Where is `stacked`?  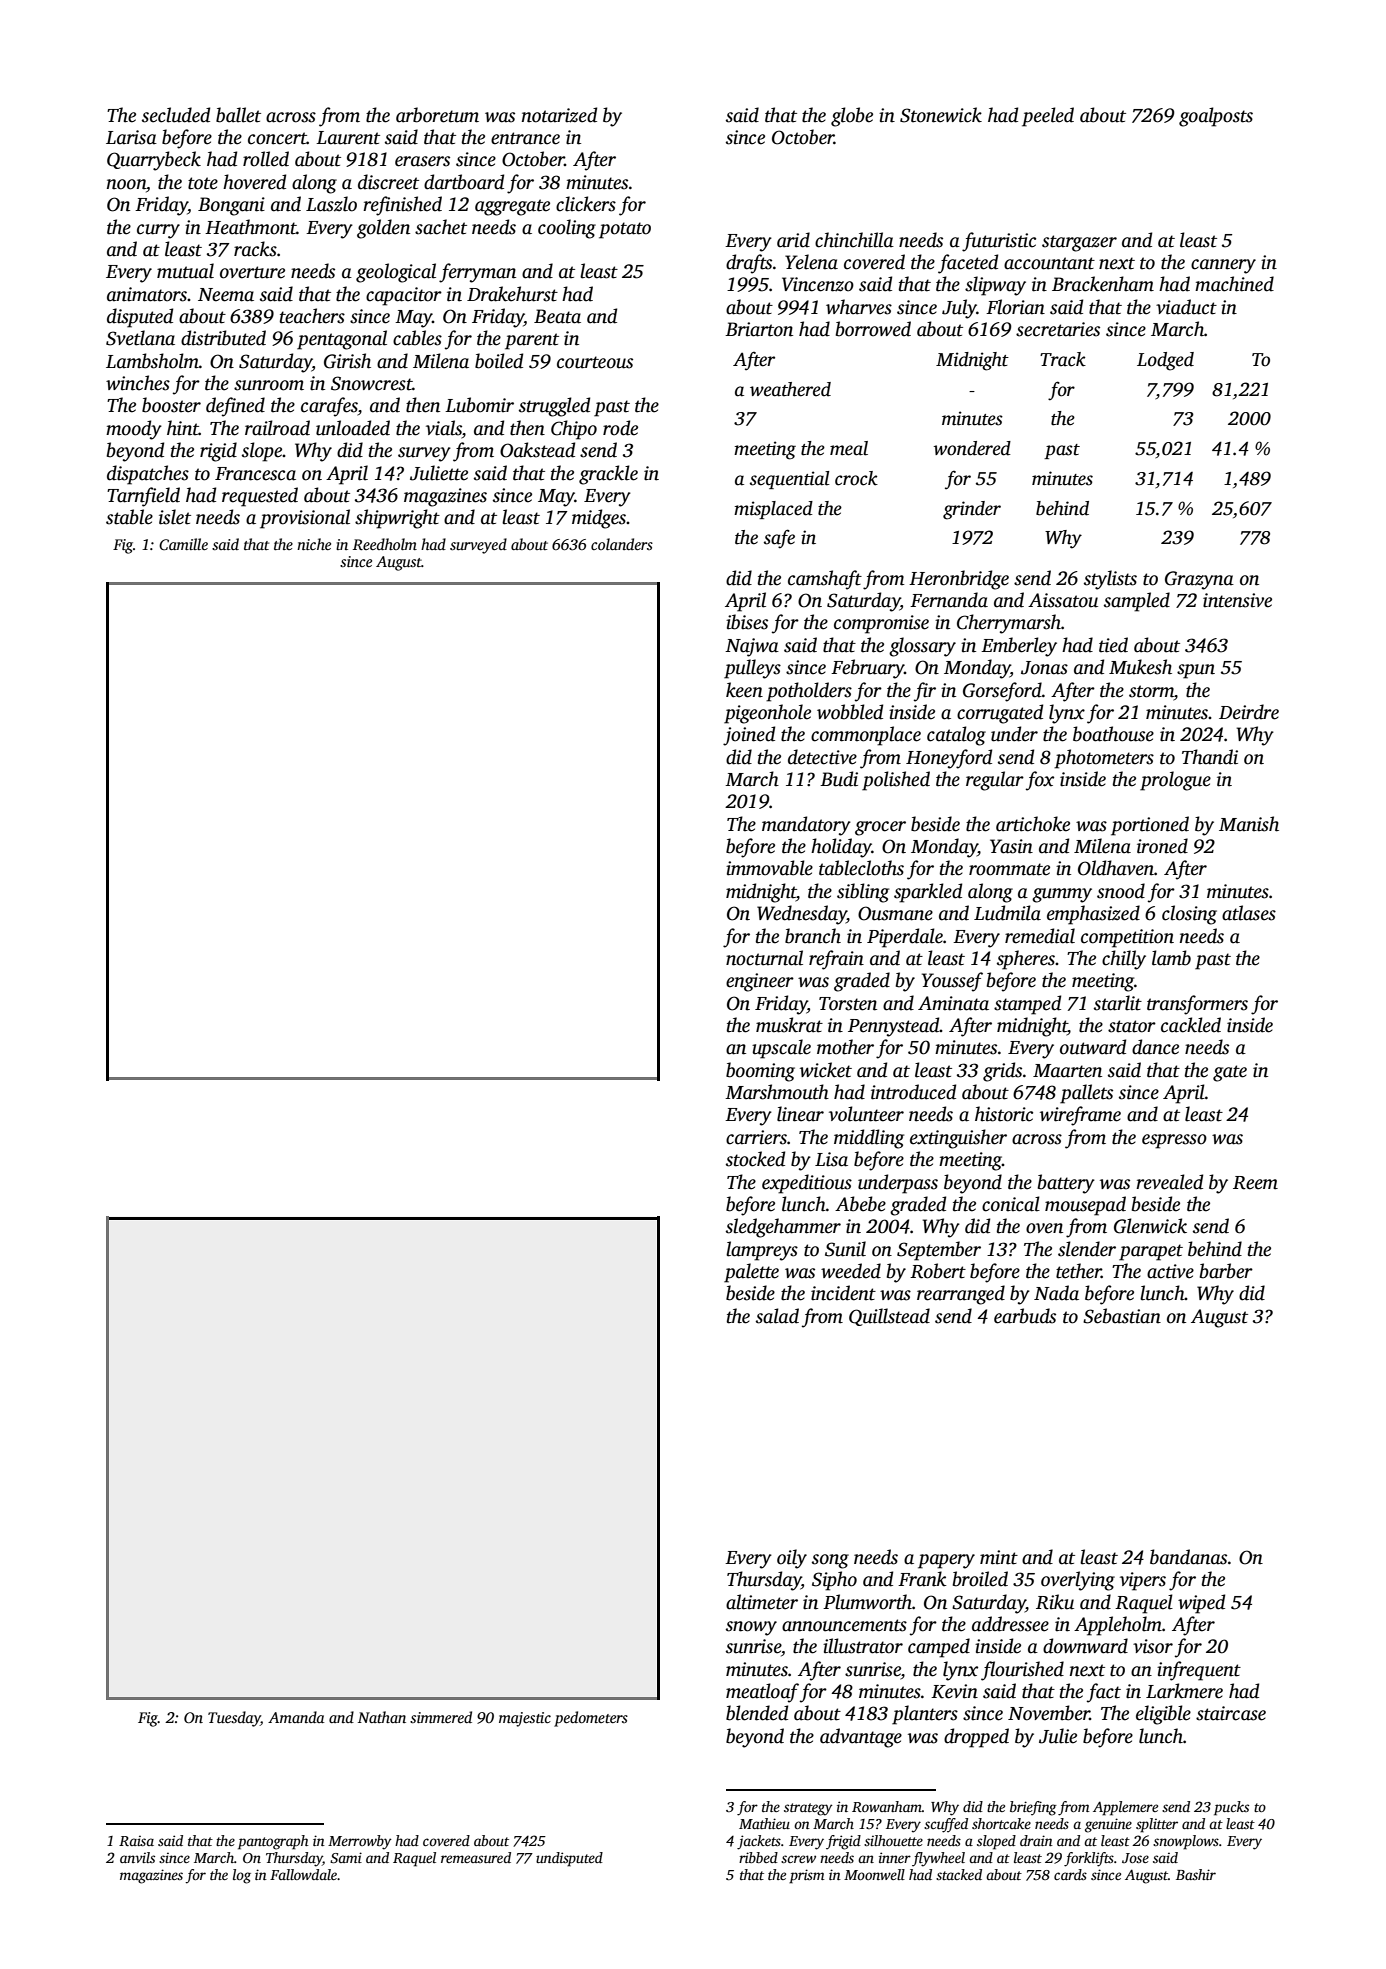
stacked is located at coordinates (959, 1874).
